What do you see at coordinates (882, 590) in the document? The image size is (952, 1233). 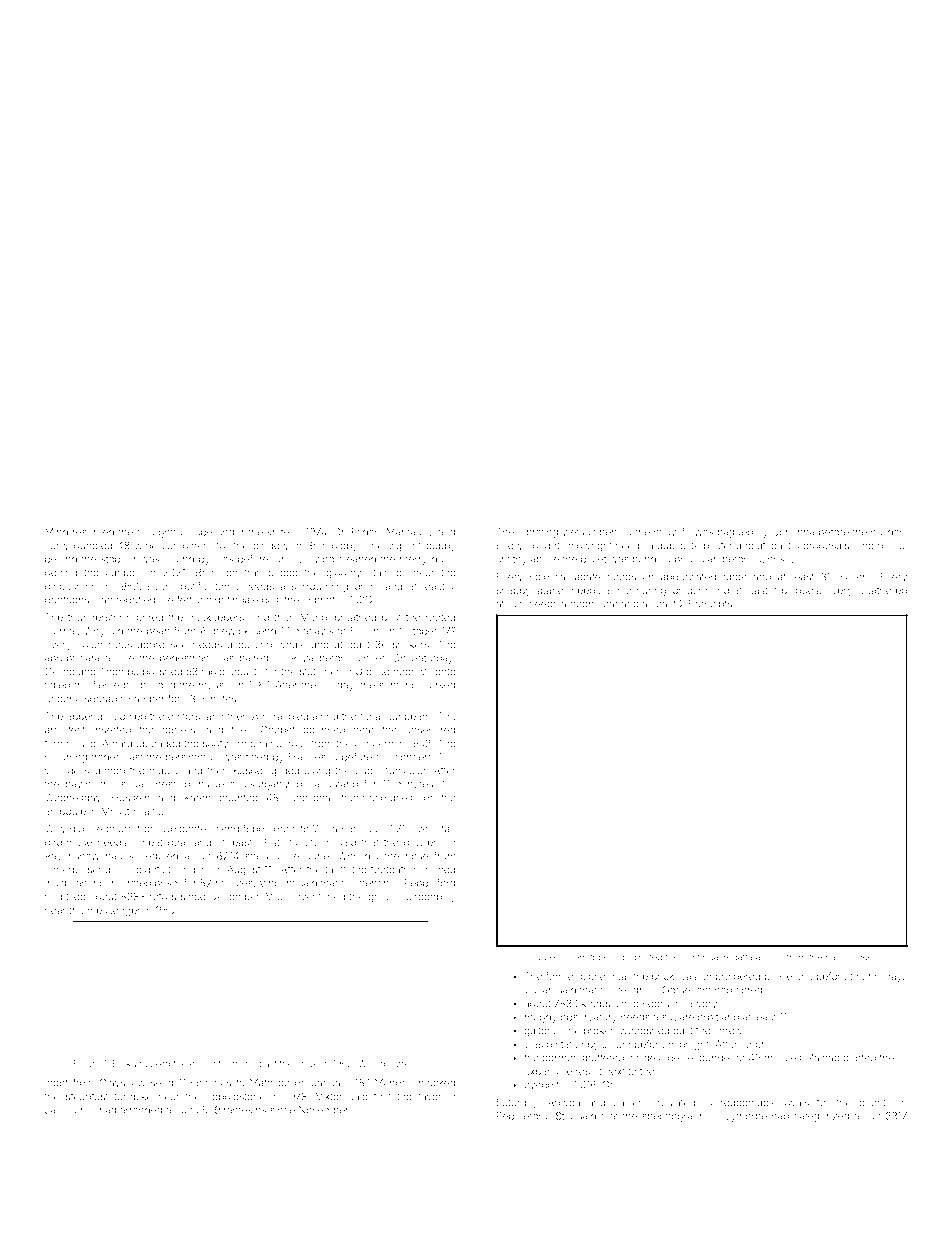 I see `weathered` at bounding box center [882, 590].
